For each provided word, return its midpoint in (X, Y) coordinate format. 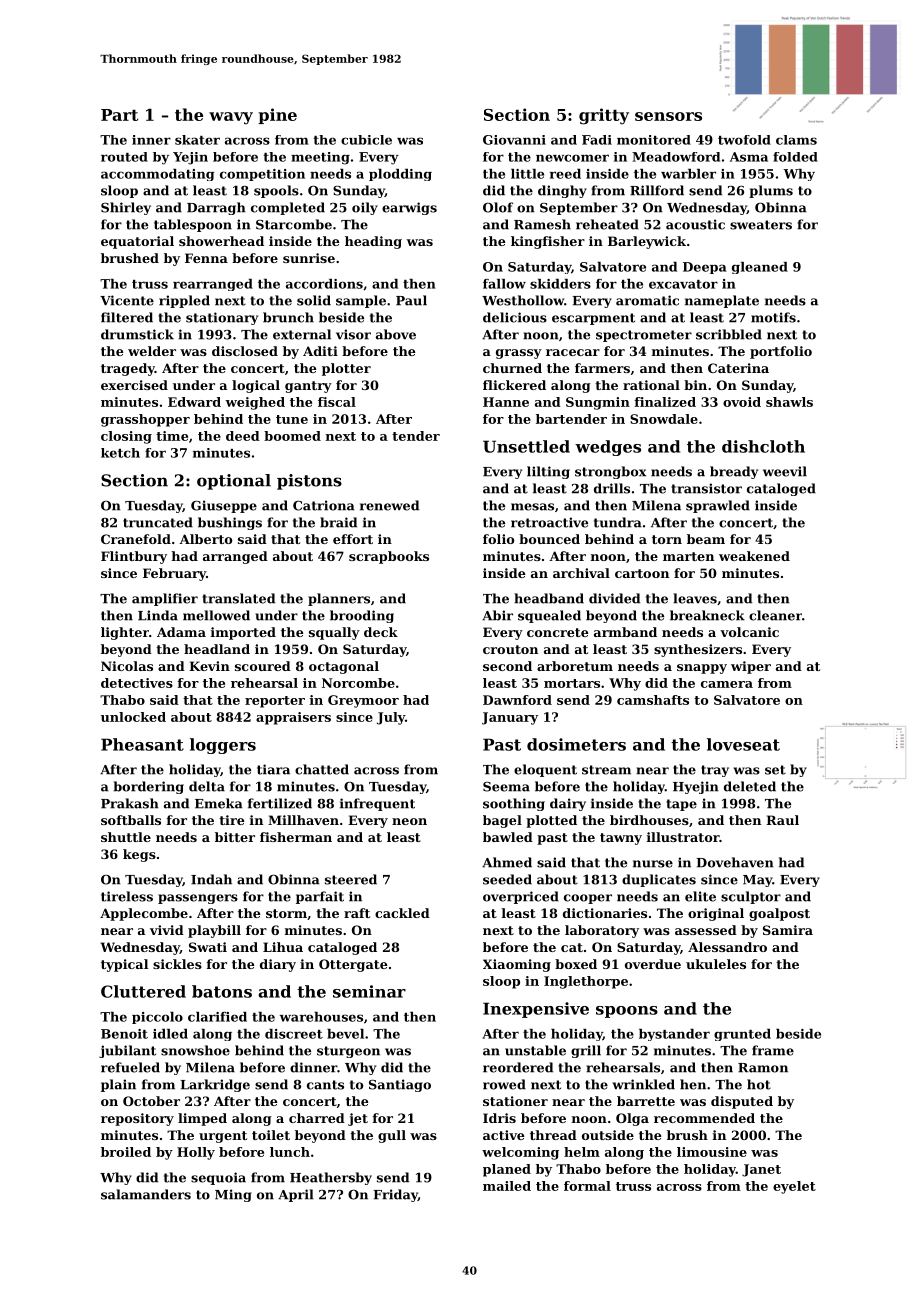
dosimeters (576, 744)
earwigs (409, 208)
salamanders (146, 1194)
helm (582, 1152)
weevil (785, 471)
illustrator (683, 837)
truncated (158, 522)
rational (651, 385)
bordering (149, 787)
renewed (389, 505)
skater (197, 140)
